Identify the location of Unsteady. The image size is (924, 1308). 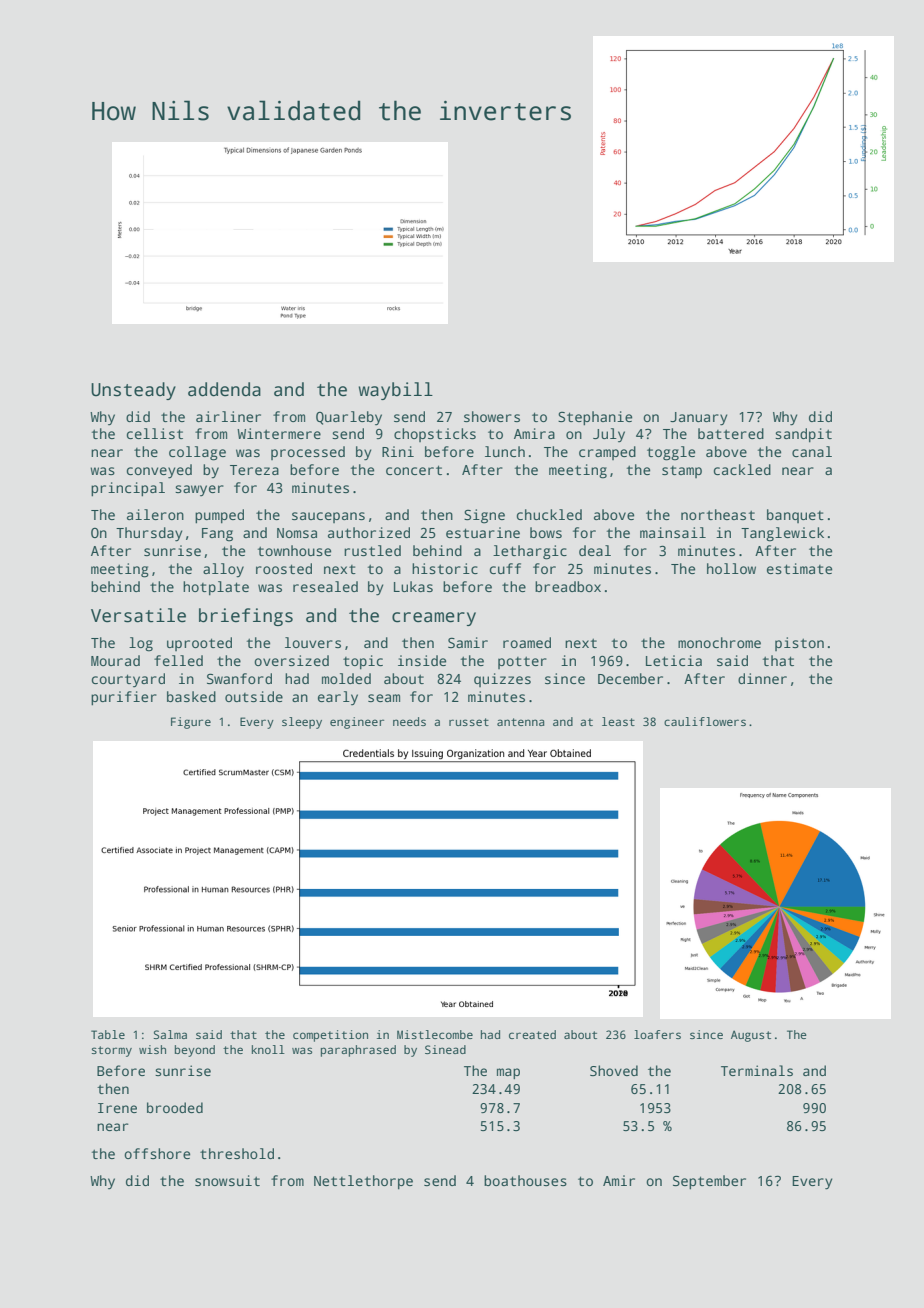
(133, 391).
